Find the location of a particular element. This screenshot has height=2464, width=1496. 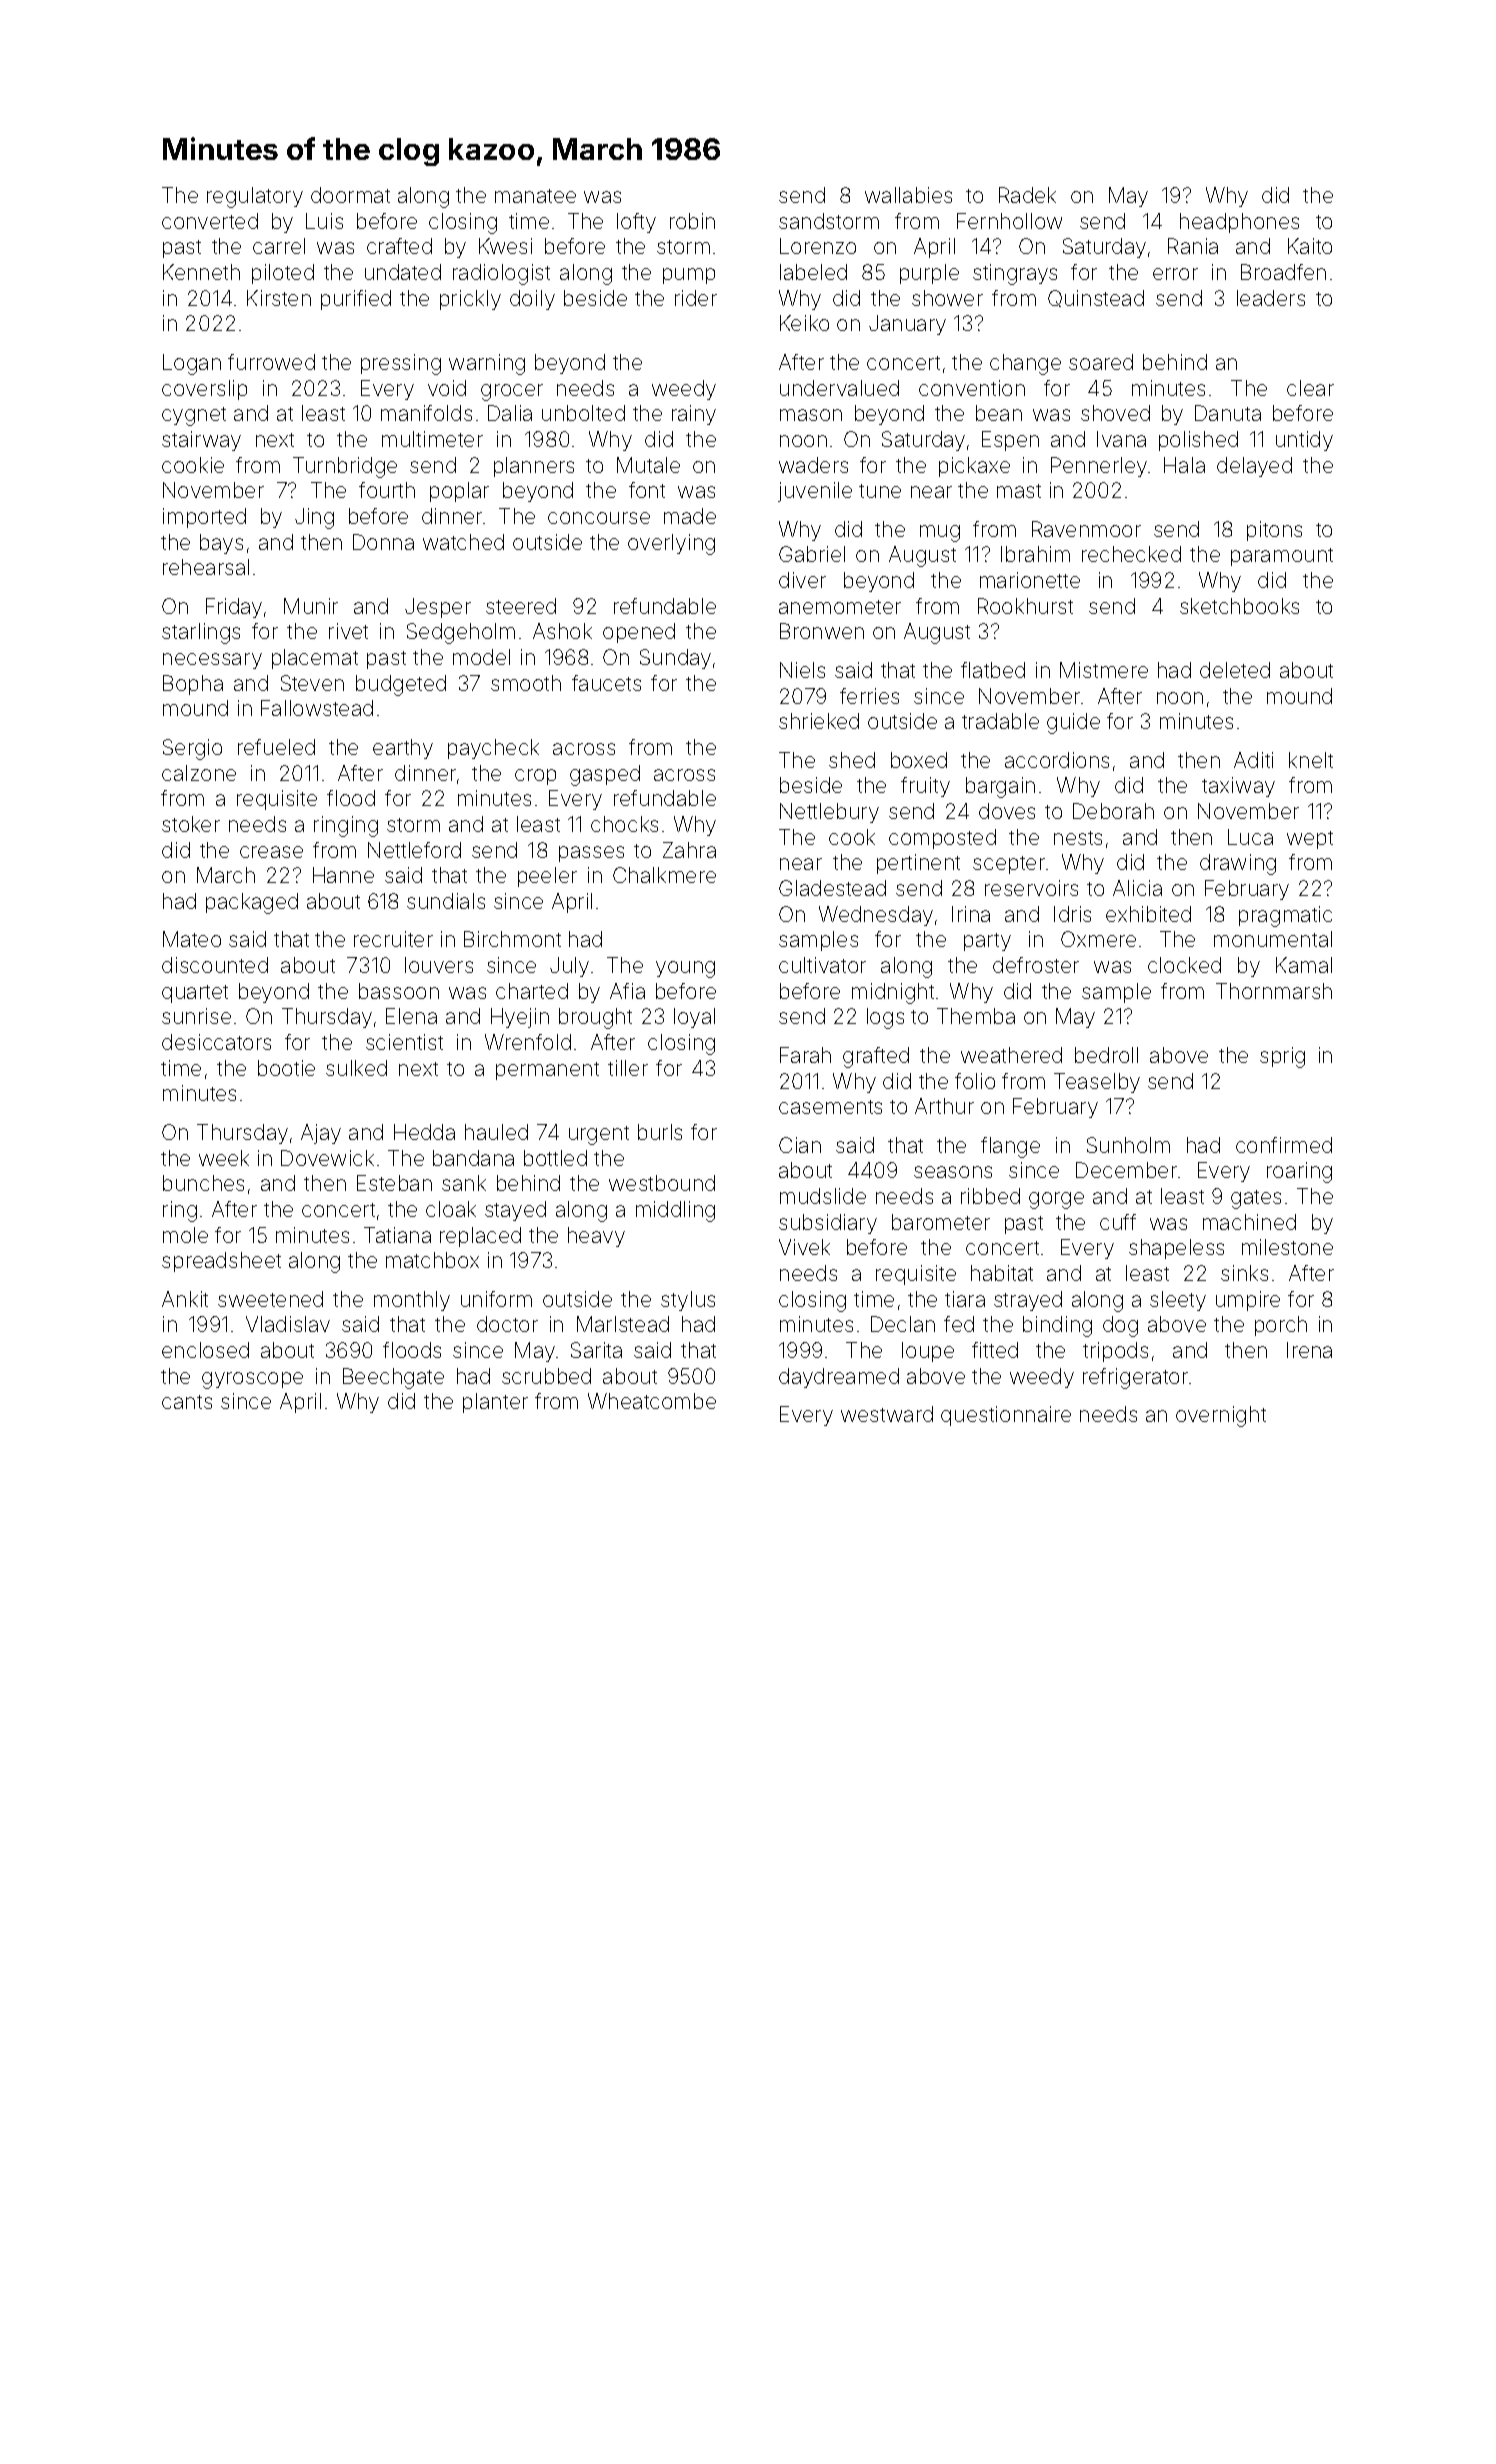

defroster is located at coordinates (1036, 965).
